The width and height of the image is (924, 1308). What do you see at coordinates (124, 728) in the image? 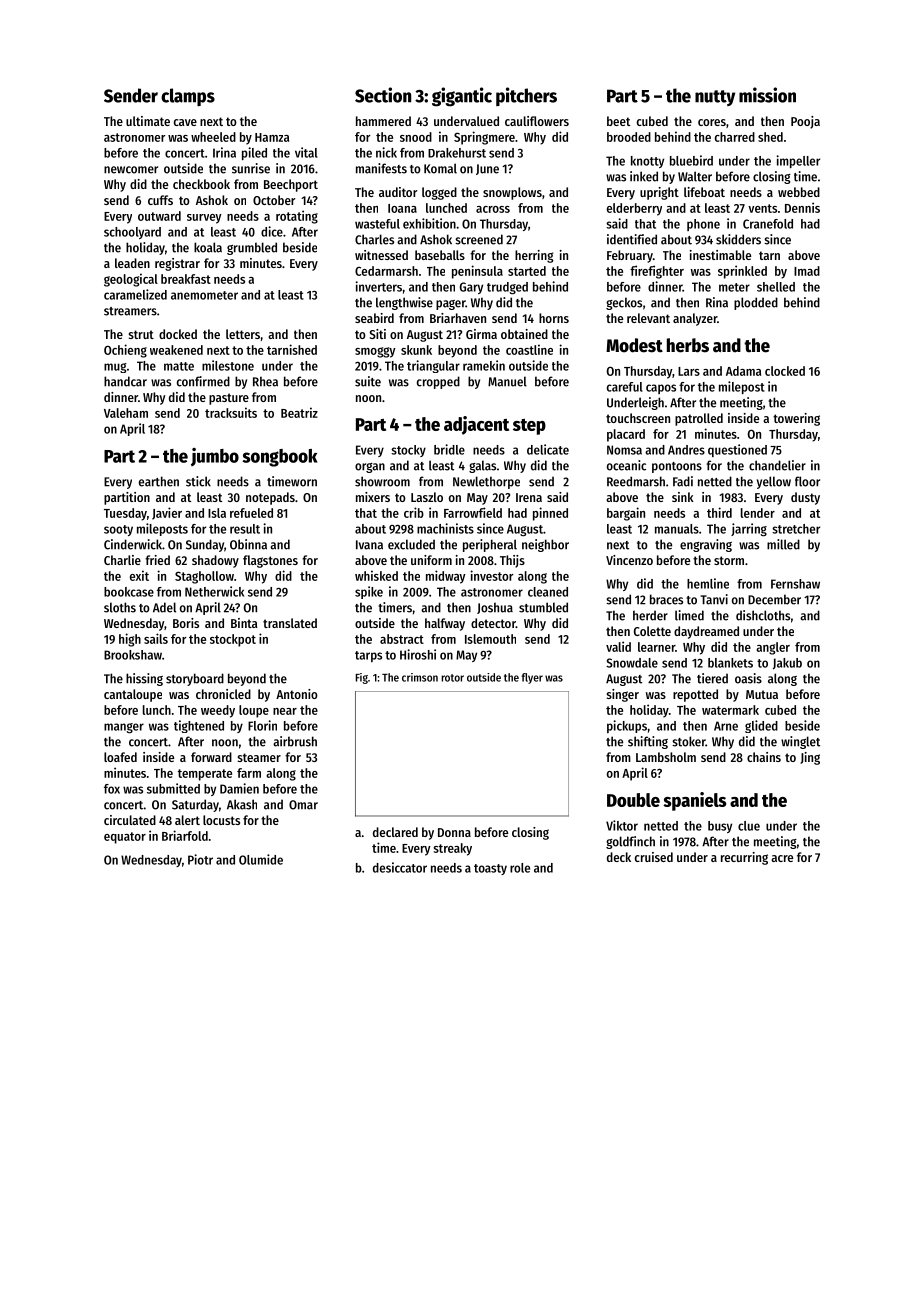
I see `manger` at bounding box center [124, 728].
